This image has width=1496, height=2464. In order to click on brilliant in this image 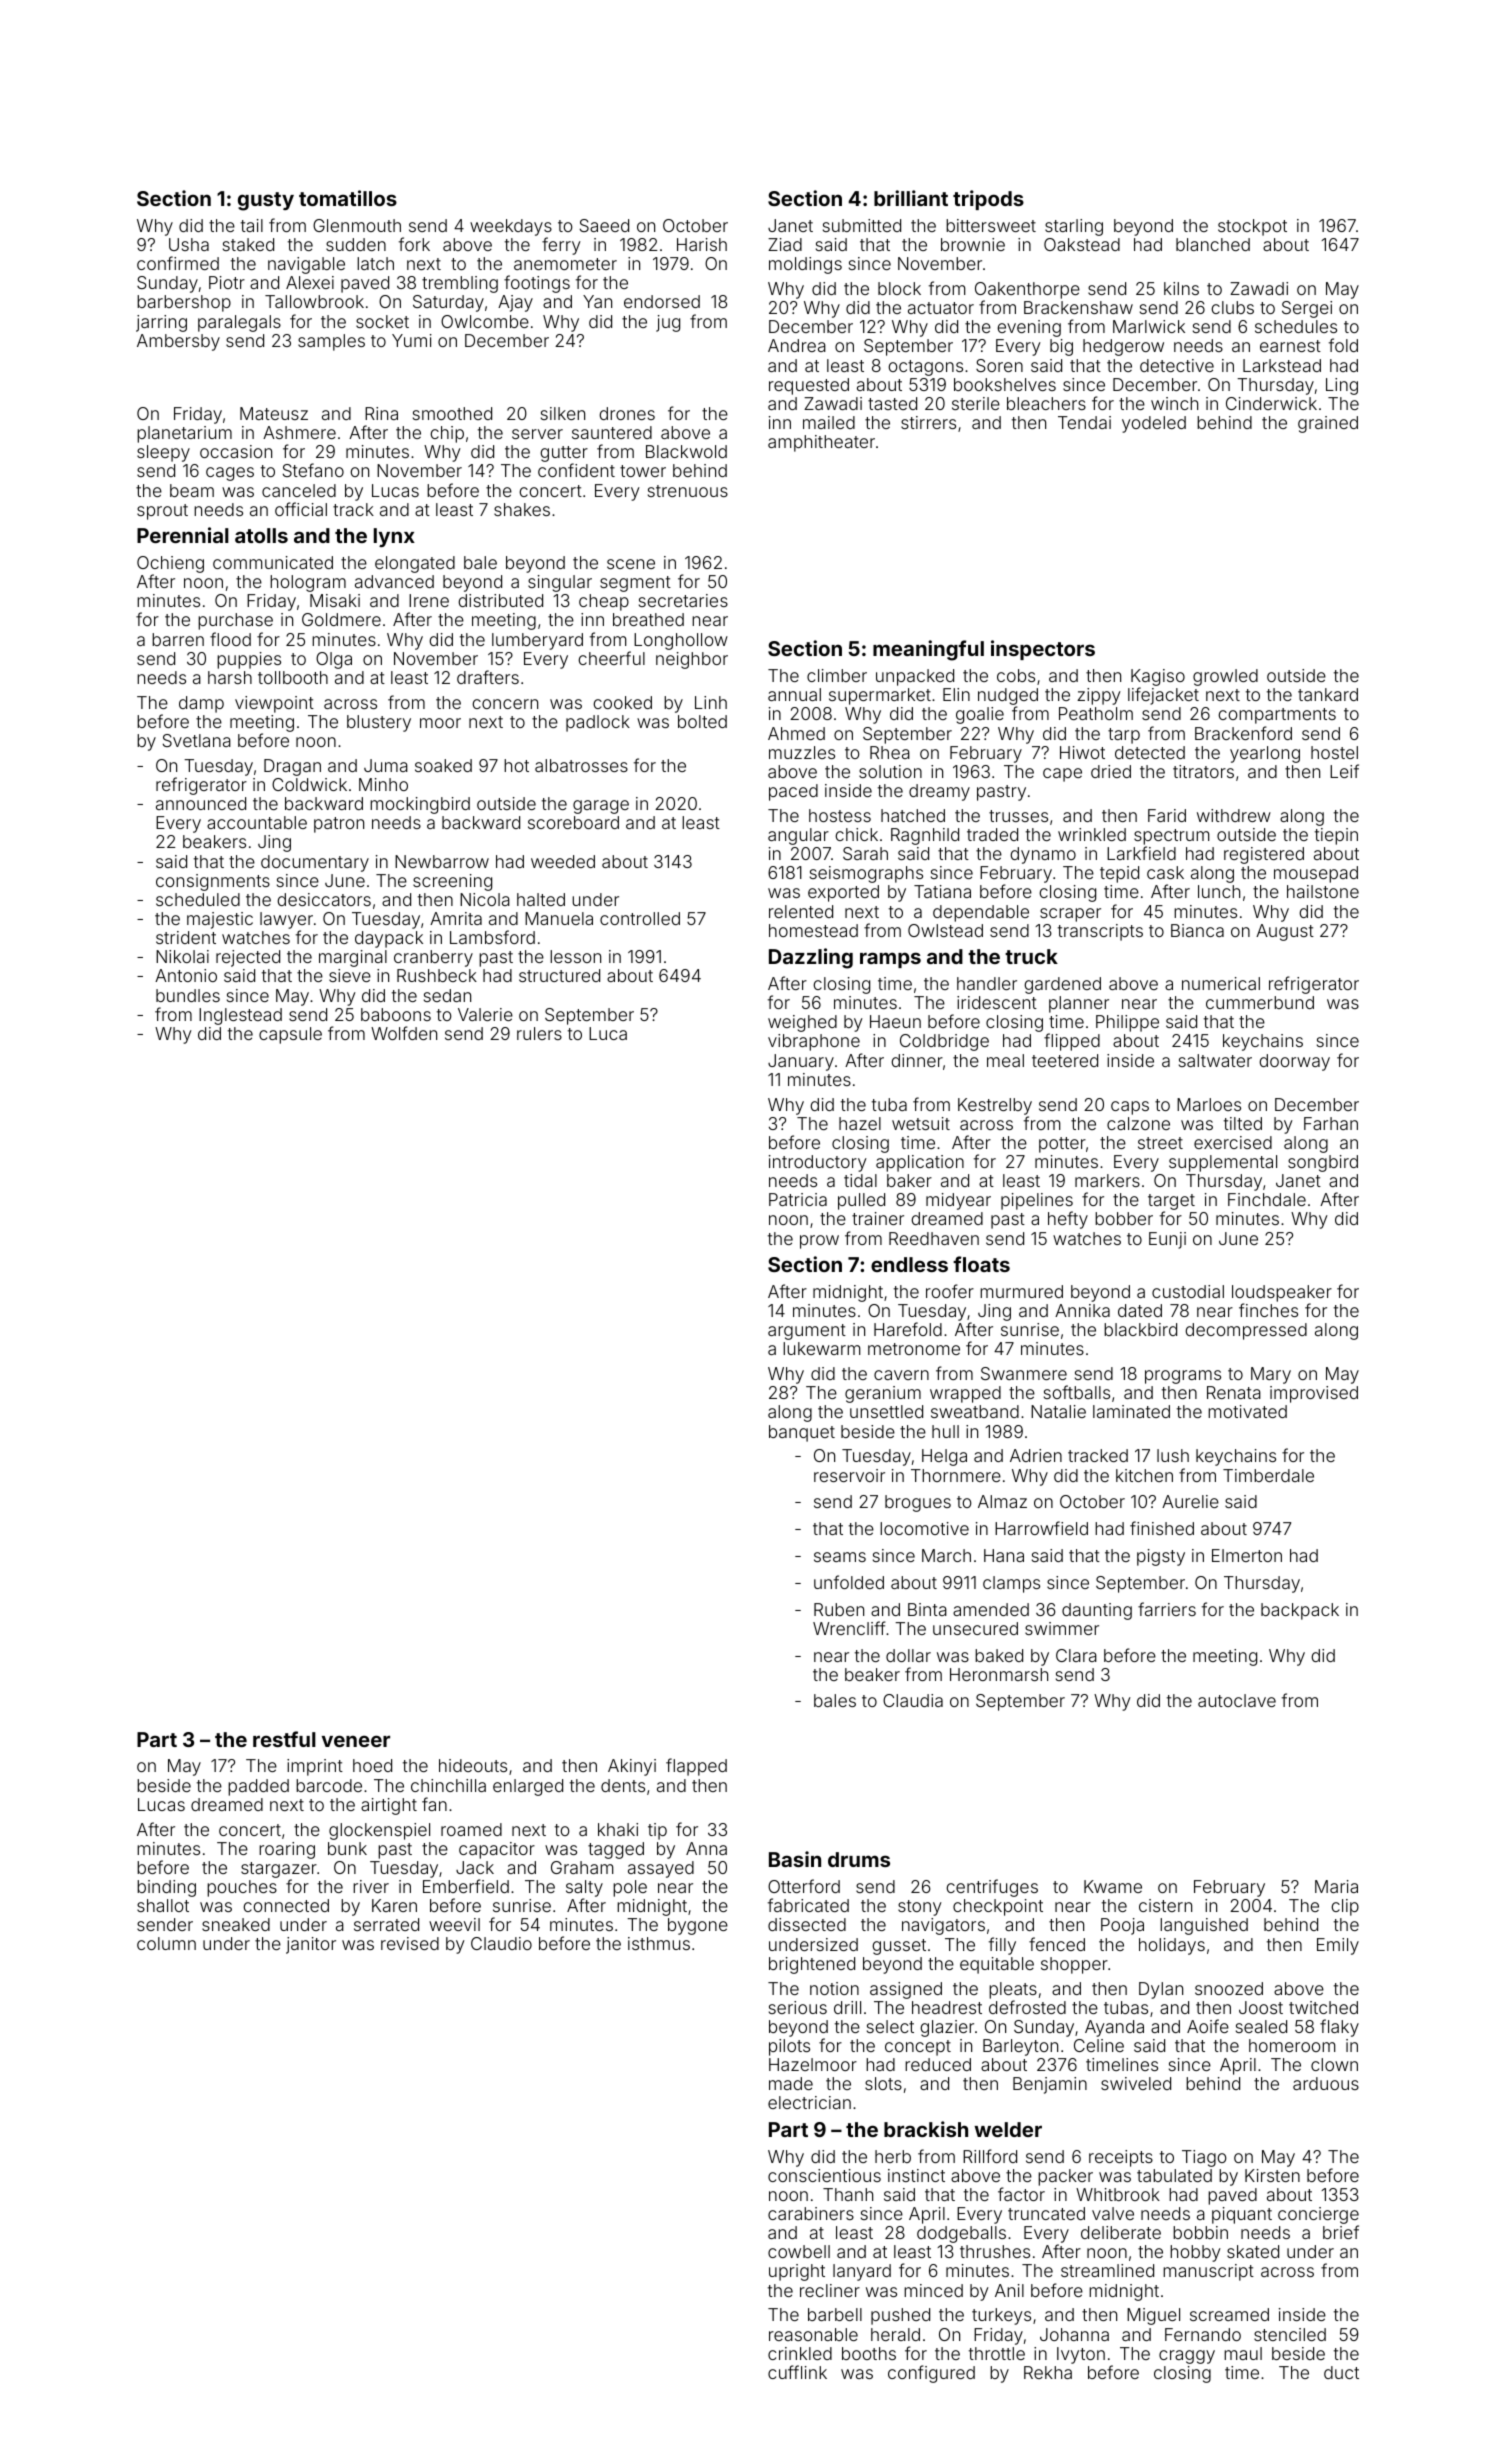, I will do `click(911, 198)`.
